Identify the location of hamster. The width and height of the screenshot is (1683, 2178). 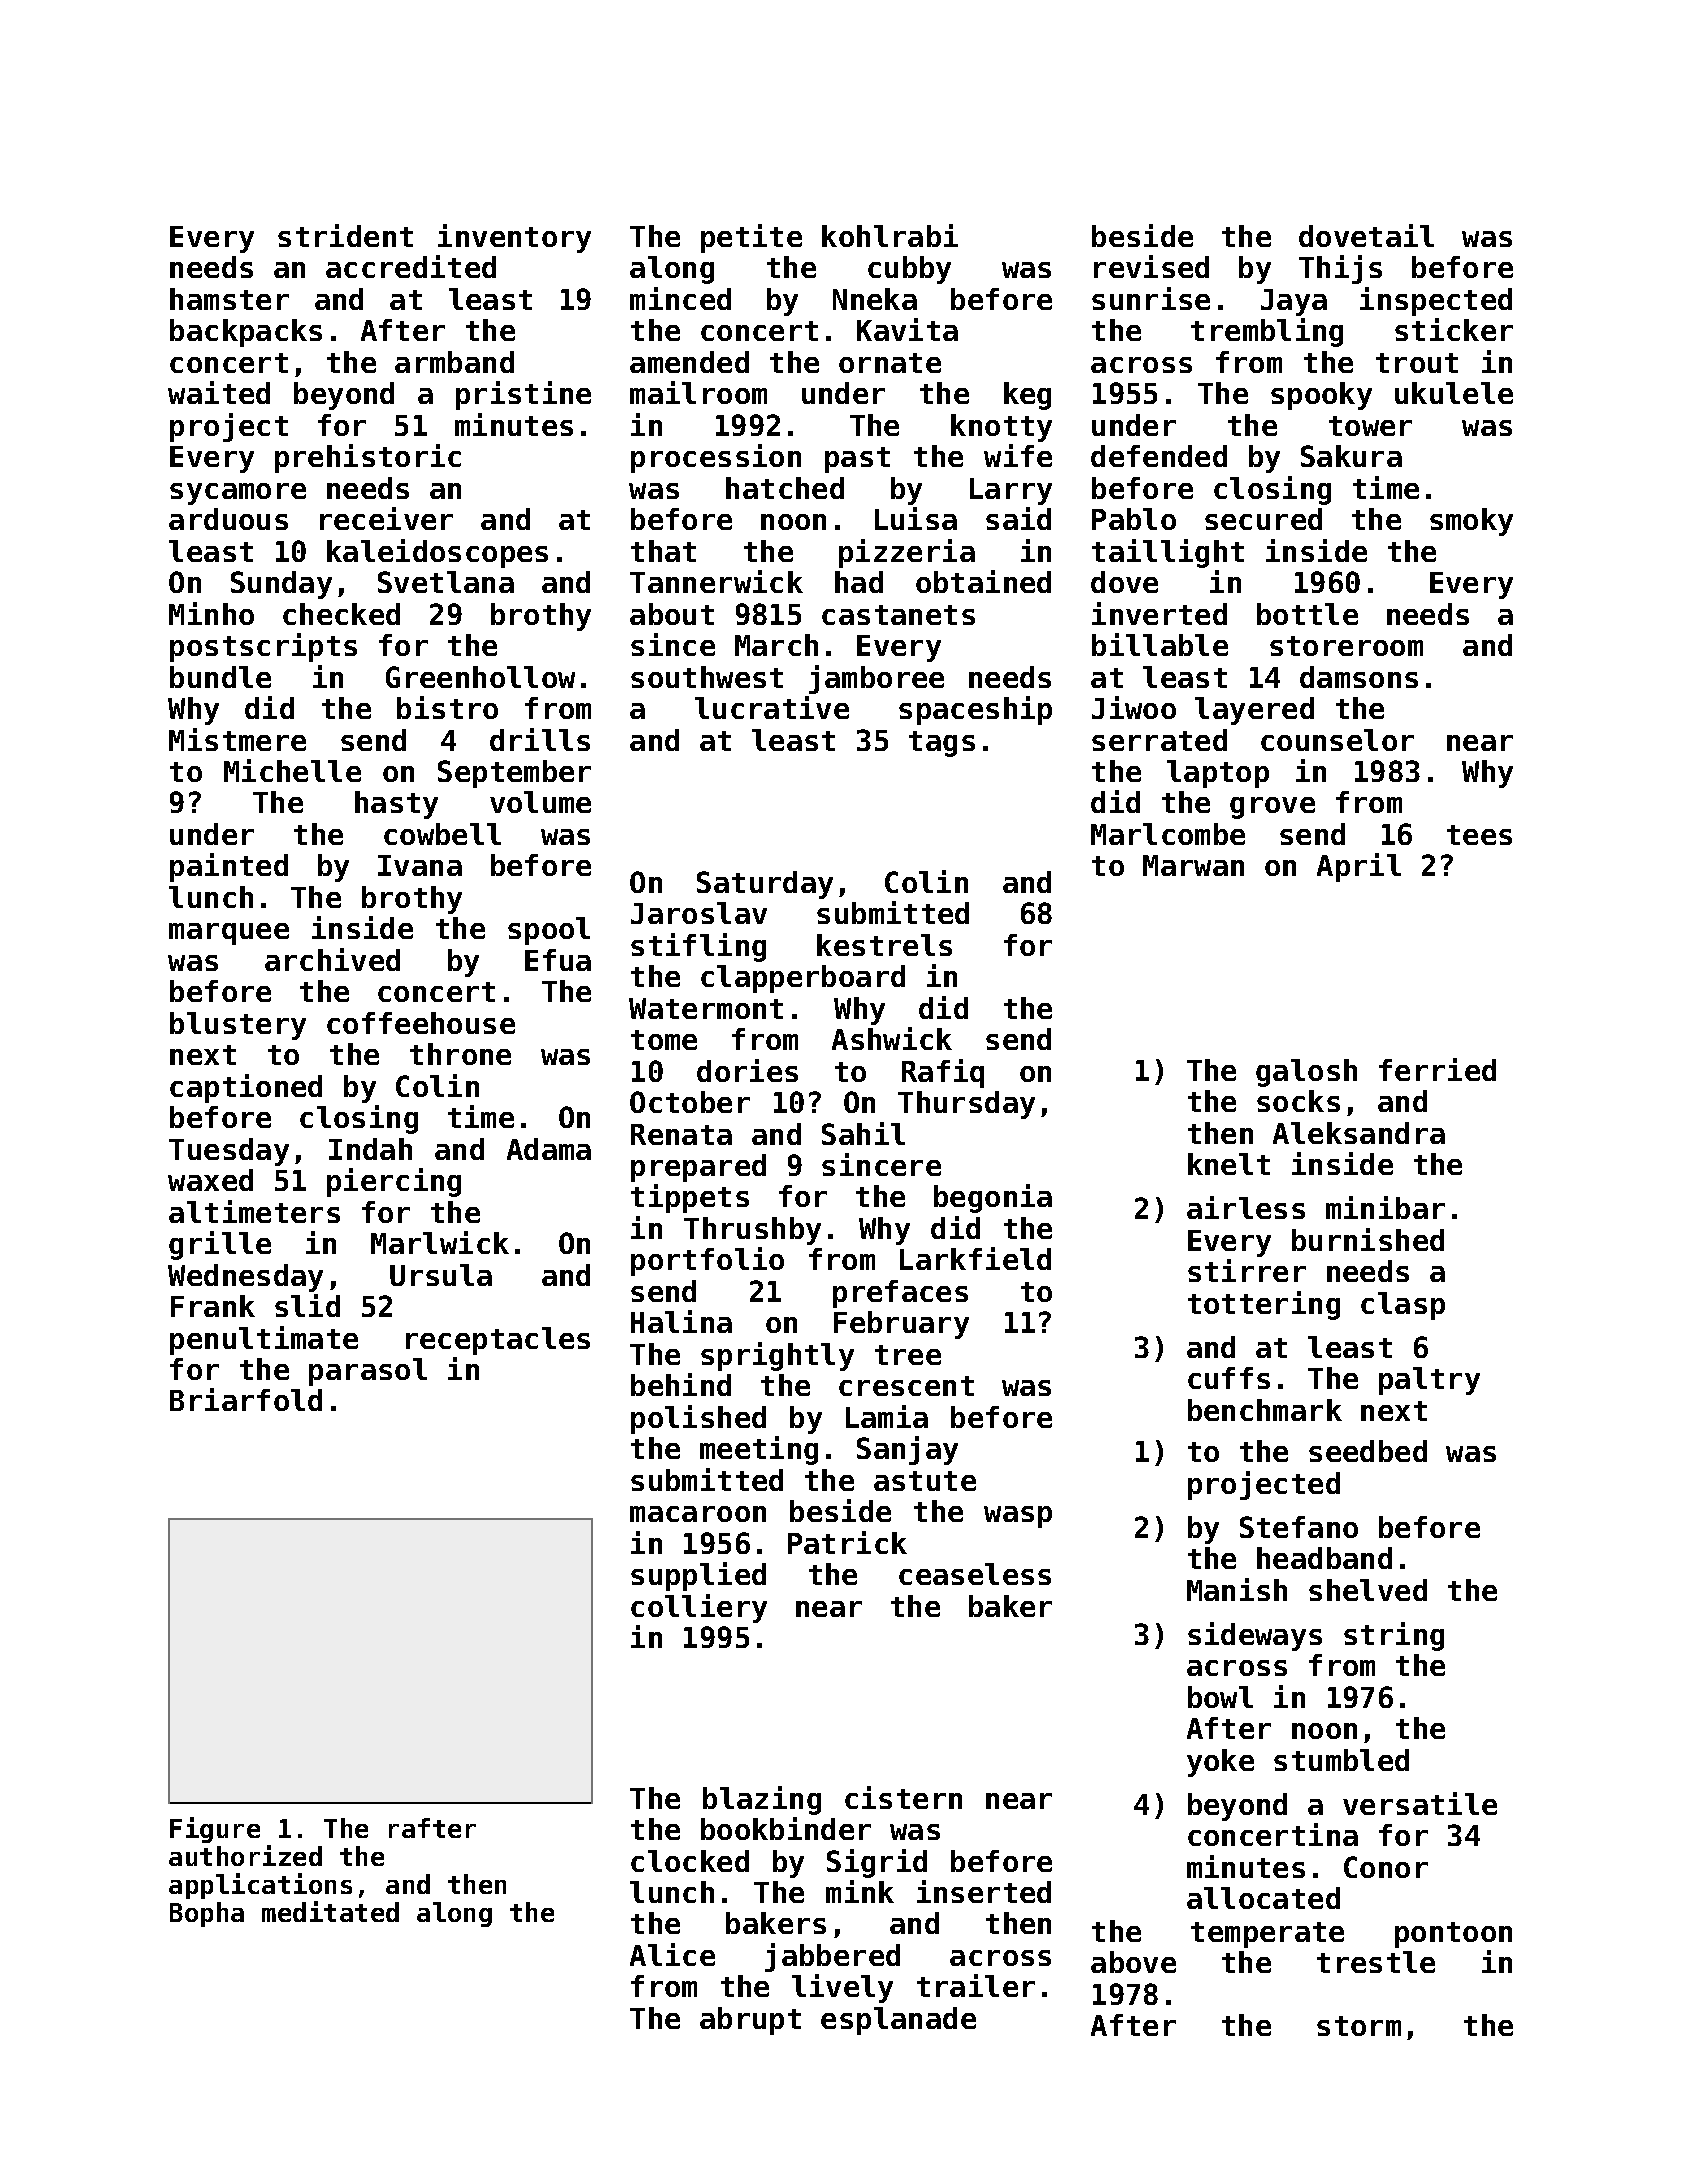
(229, 299).
